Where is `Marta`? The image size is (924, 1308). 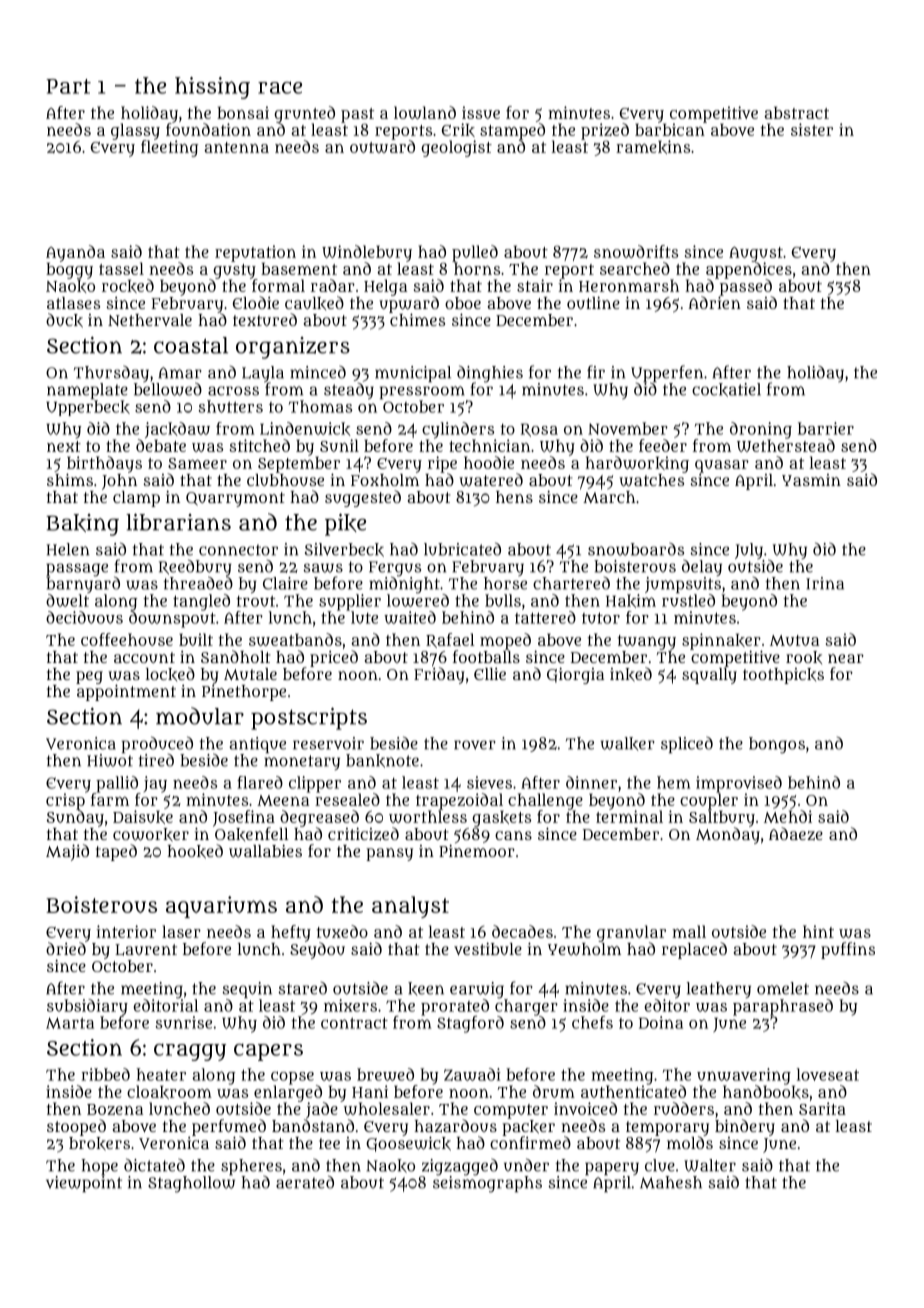 Marta is located at coordinates (70, 1023).
